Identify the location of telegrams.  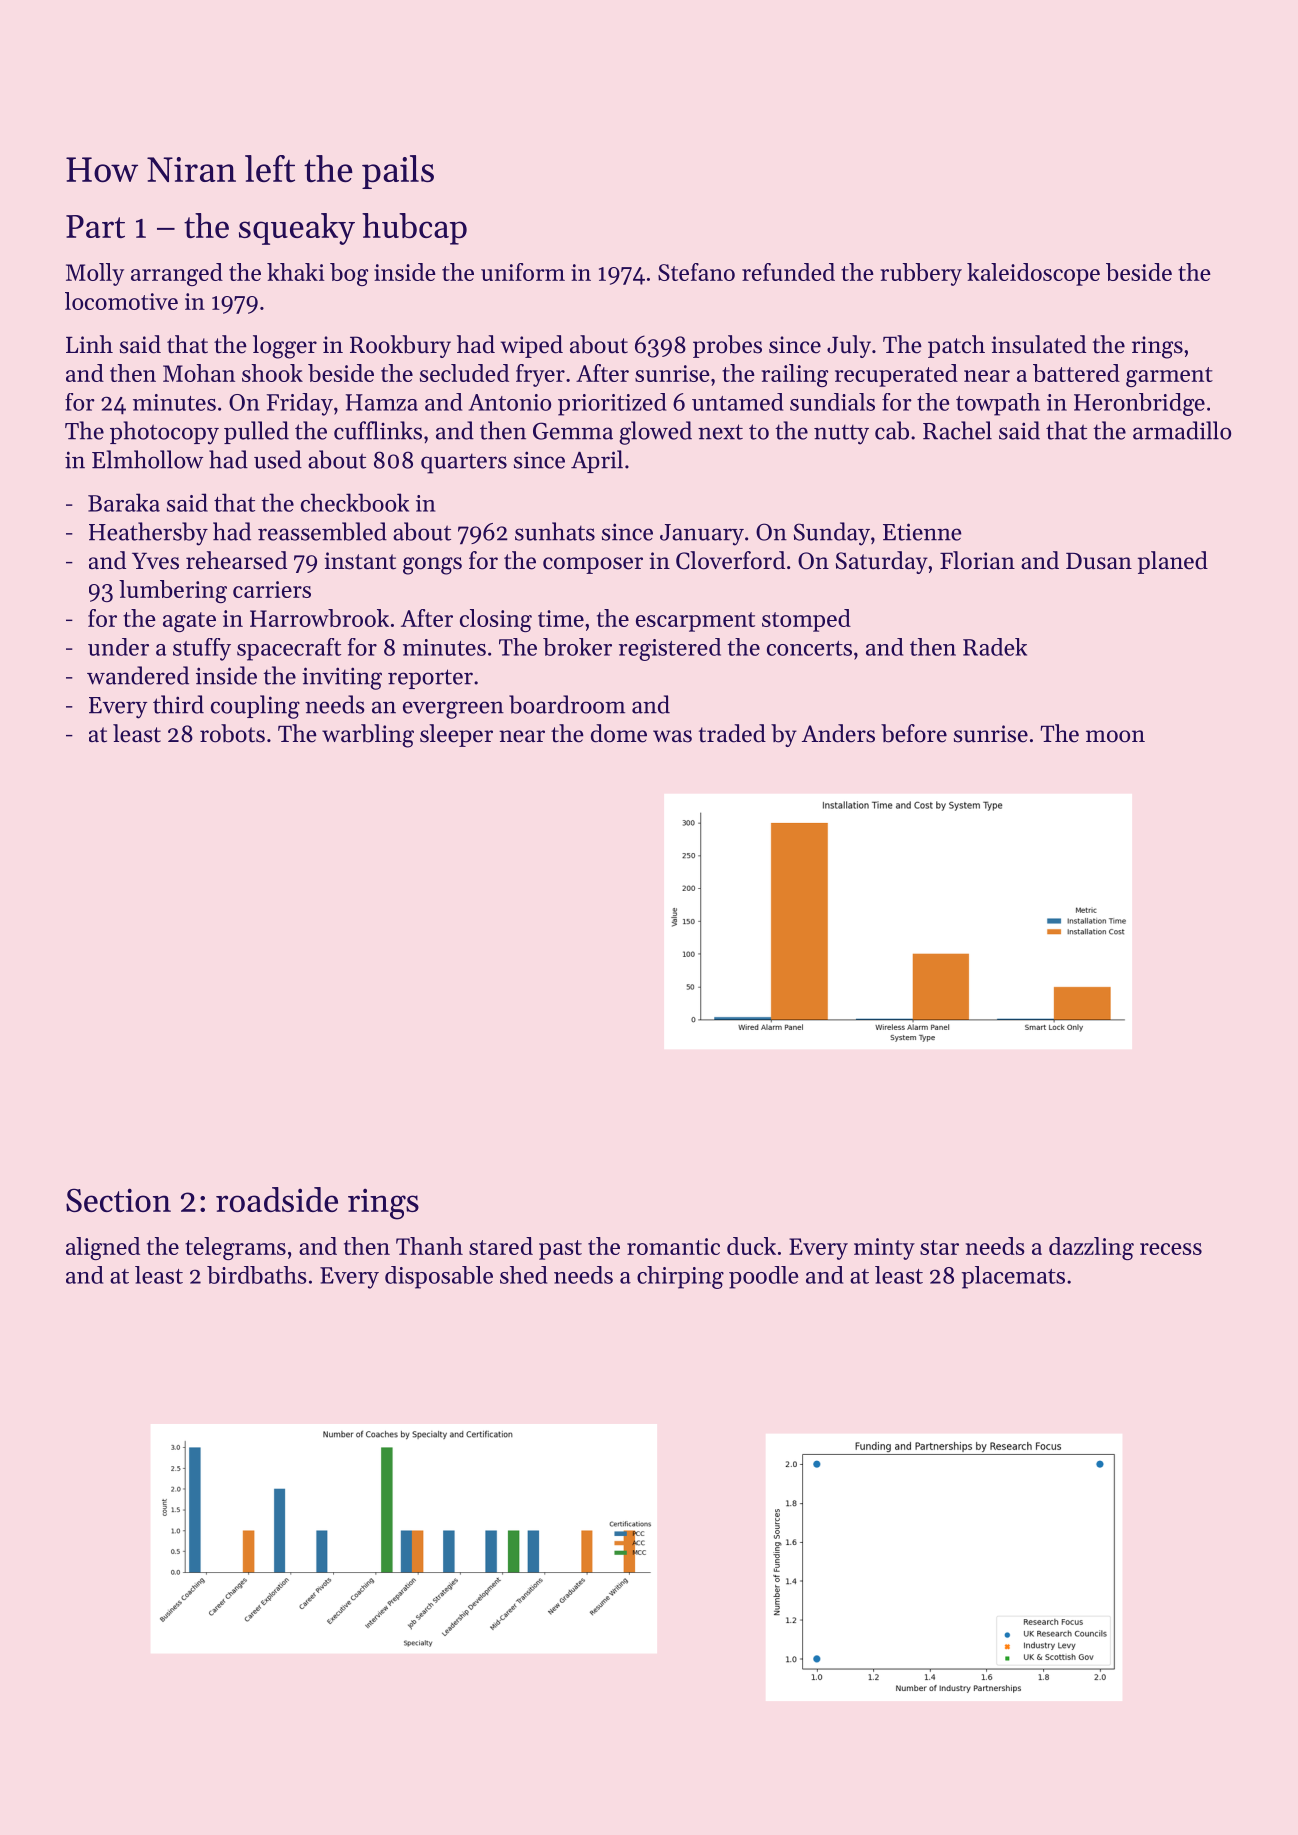
(235, 1248).
